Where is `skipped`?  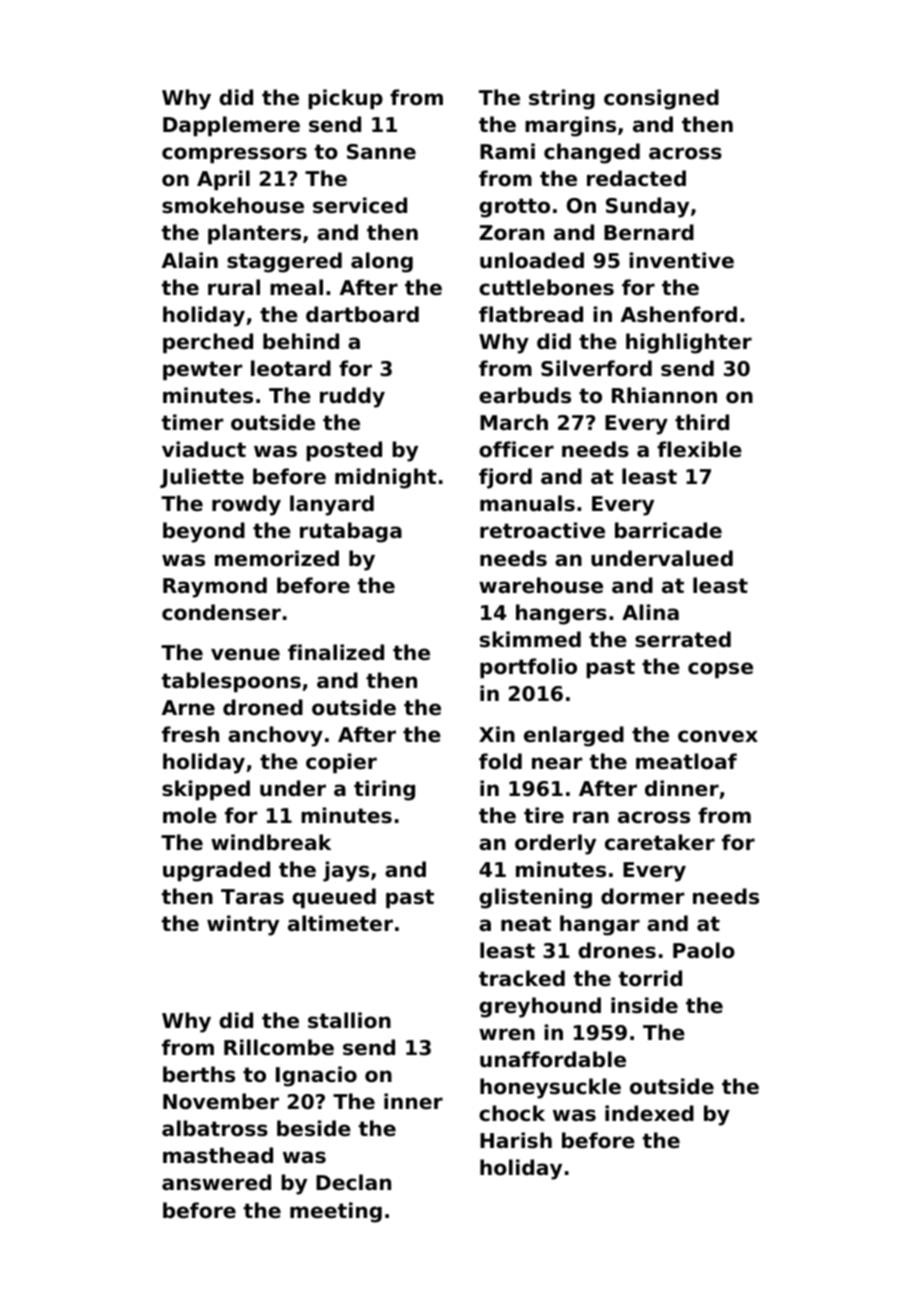 skipped is located at coordinates (206, 790).
